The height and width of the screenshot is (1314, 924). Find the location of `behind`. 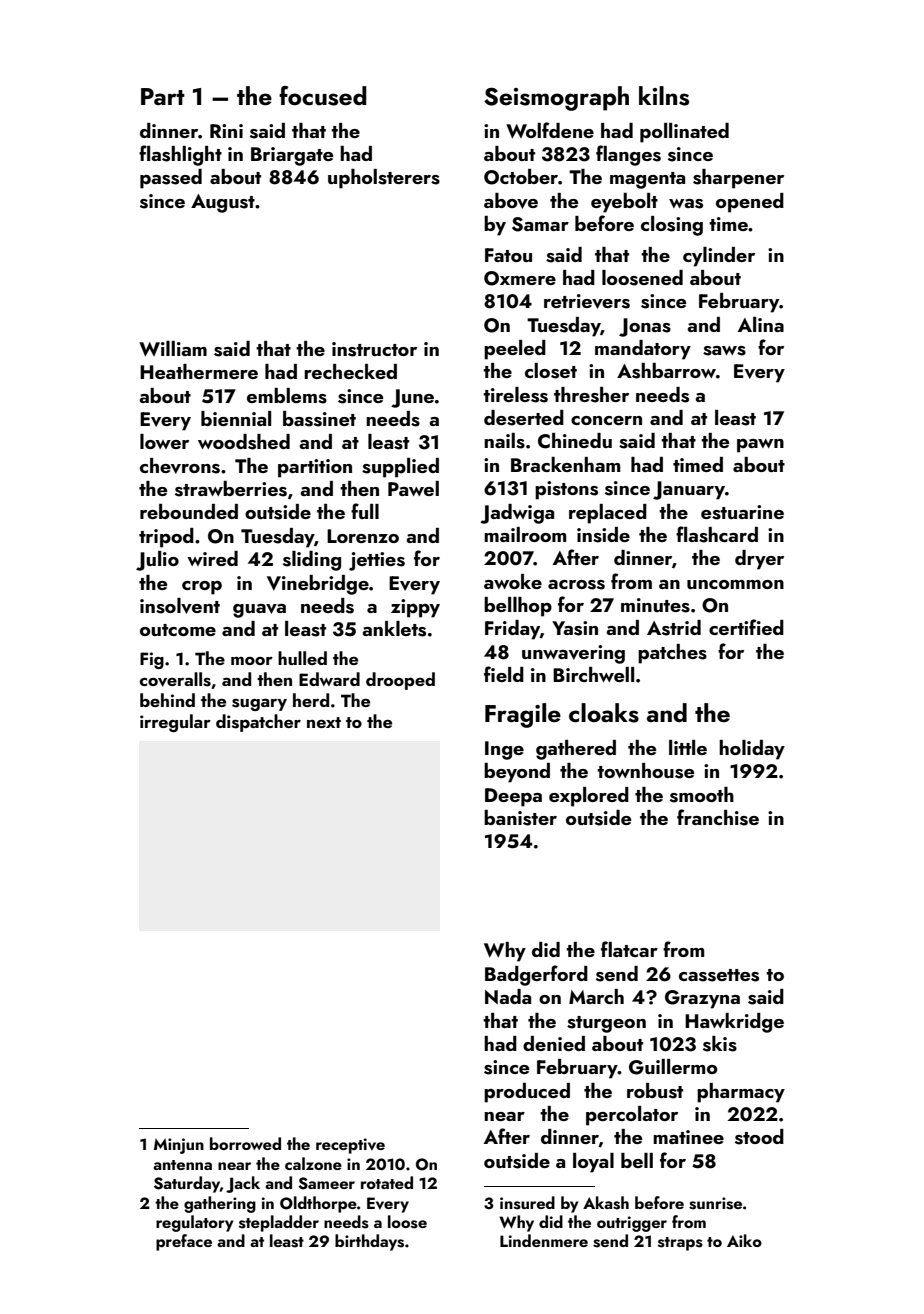

behind is located at coordinates (167, 700).
